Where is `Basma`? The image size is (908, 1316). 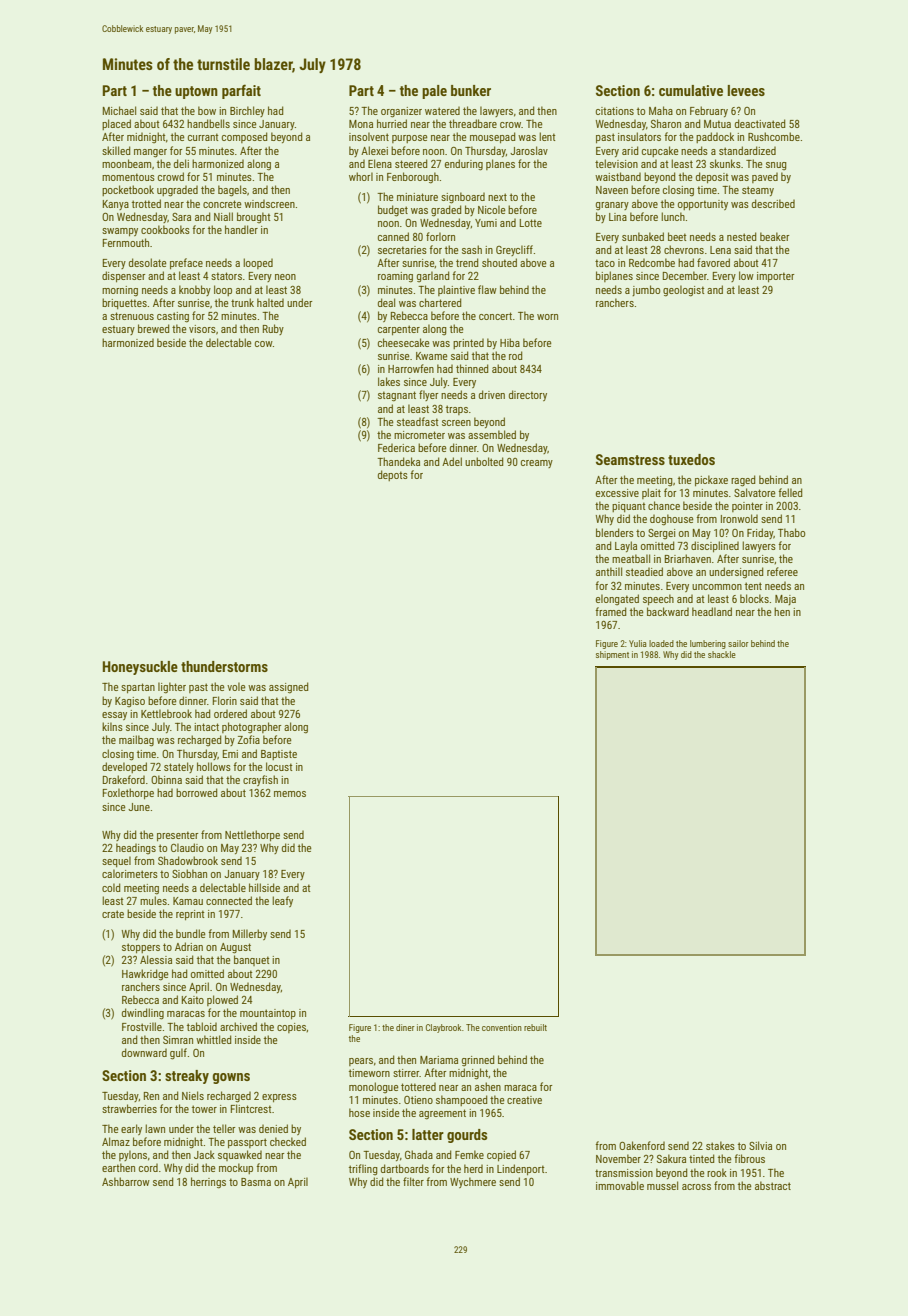 Basma is located at coordinates (256, 1182).
